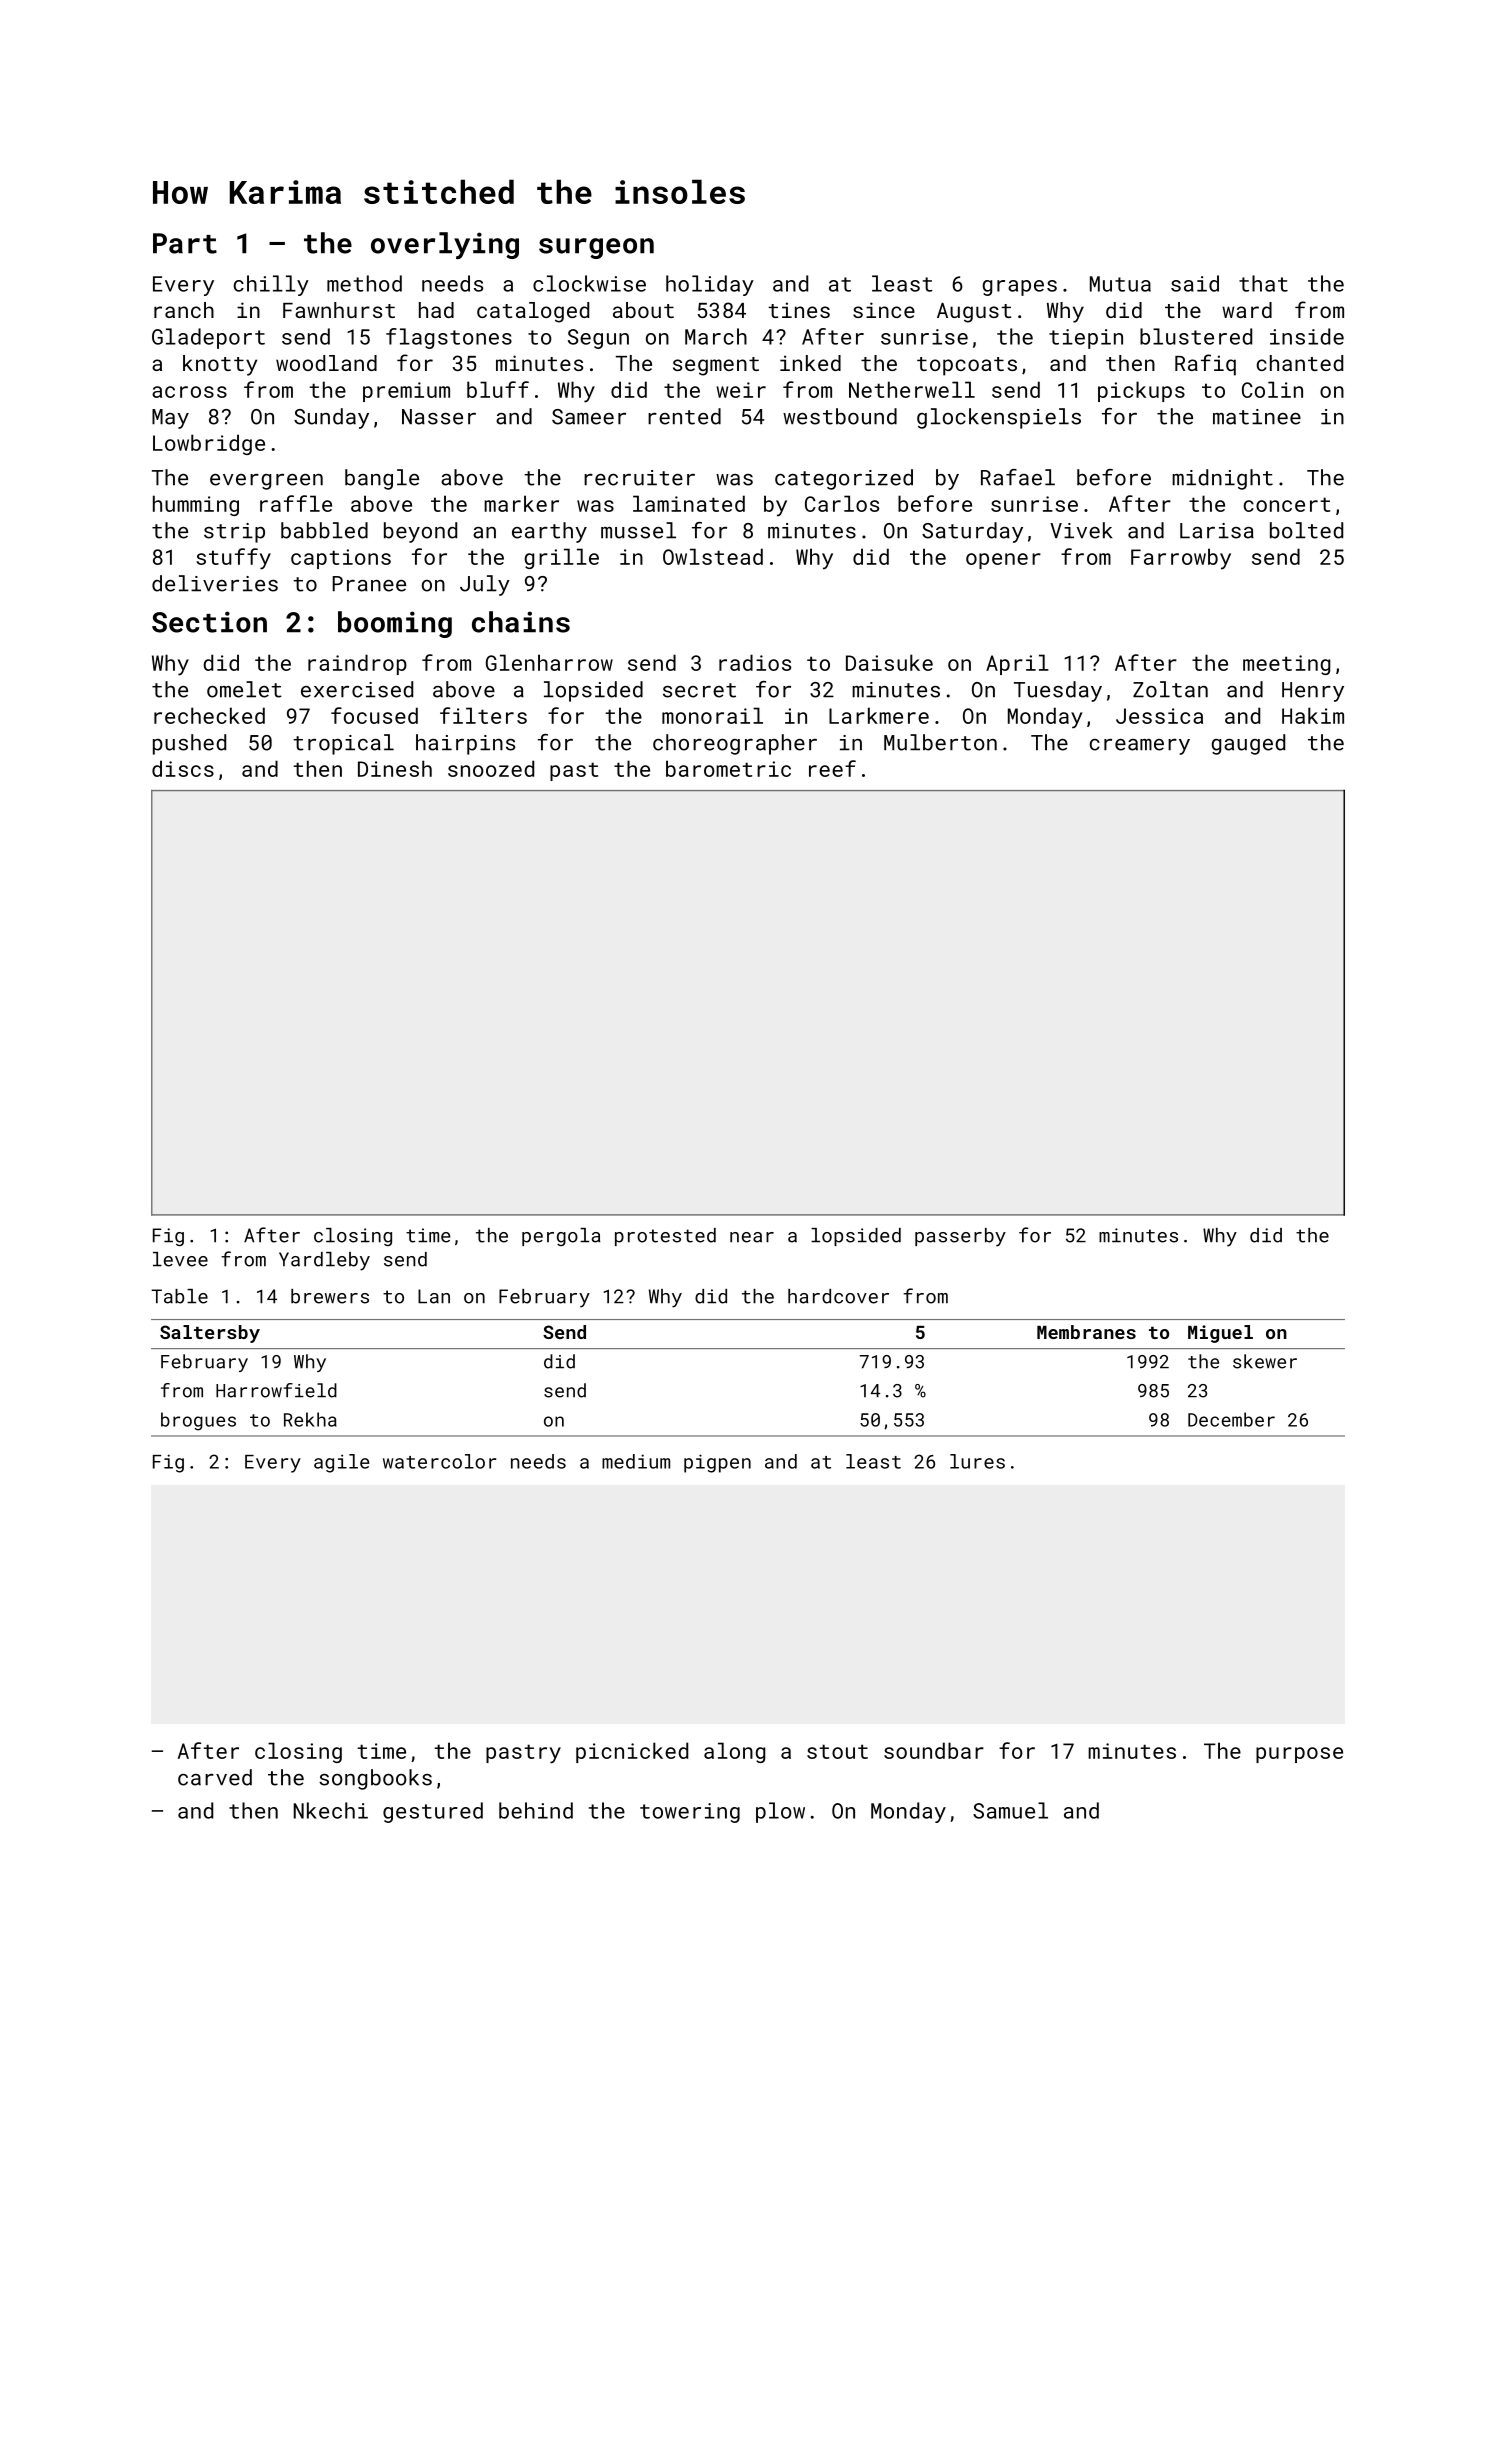 The height and width of the document is (2464, 1496). Describe the element at coordinates (1299, 1755) in the document. I see `purpose` at that location.
